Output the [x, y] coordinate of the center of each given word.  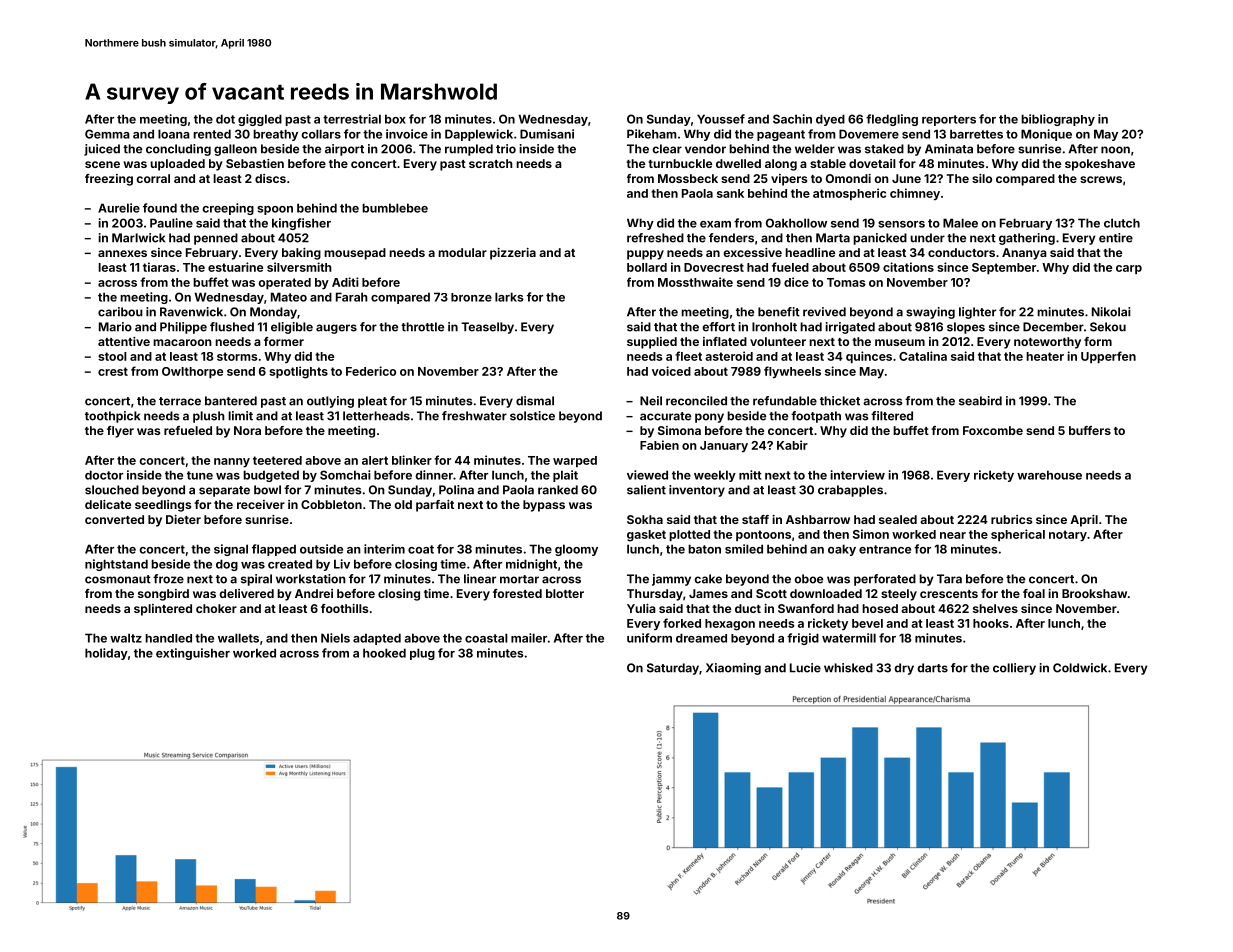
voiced [671, 371]
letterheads [376, 416]
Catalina [923, 356]
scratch [491, 163]
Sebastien [255, 163]
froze [168, 579]
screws [1101, 179]
